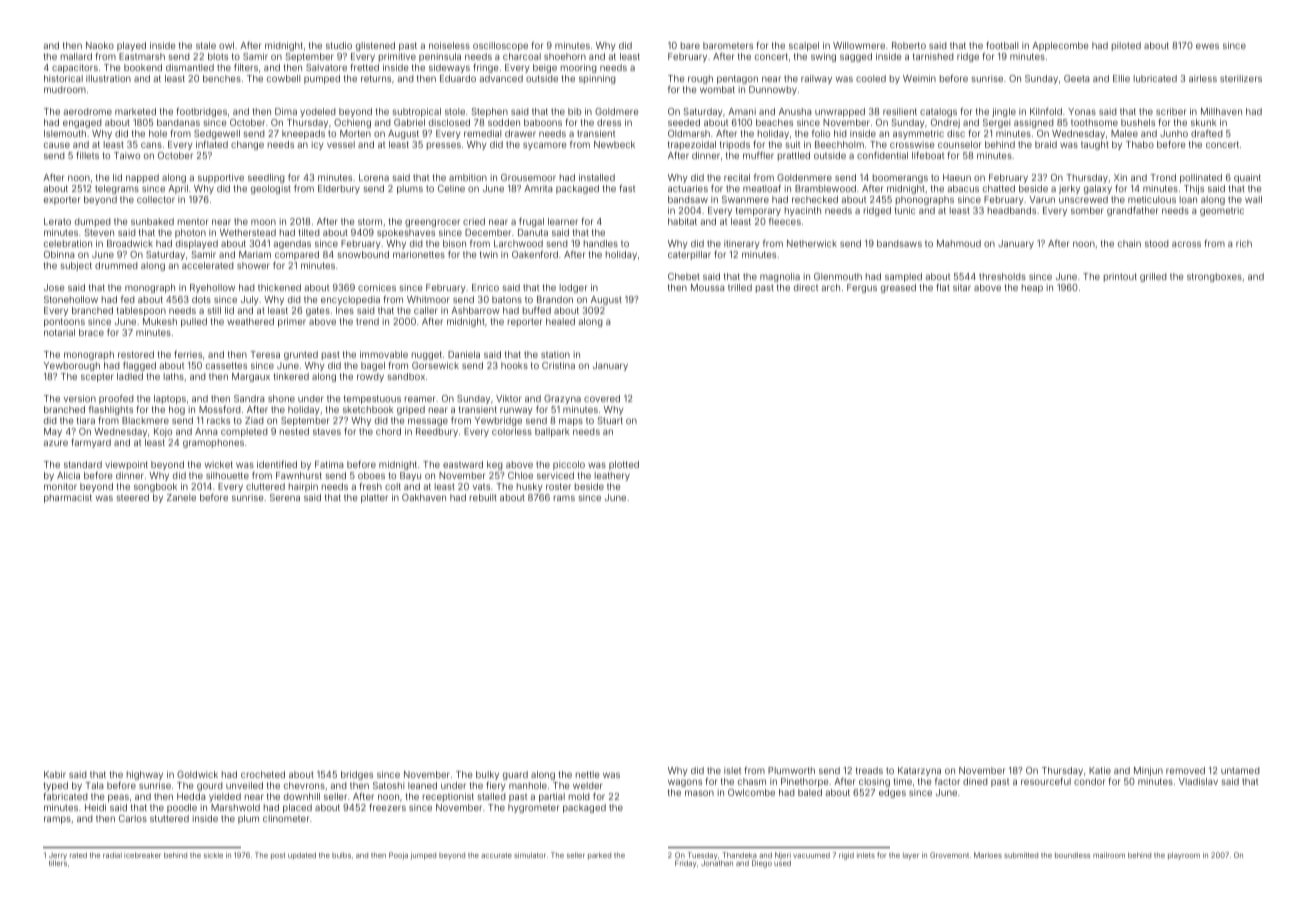 This document has width=1308, height=924. What do you see at coordinates (1126, 46) in the document?
I see `piloted` at bounding box center [1126, 46].
